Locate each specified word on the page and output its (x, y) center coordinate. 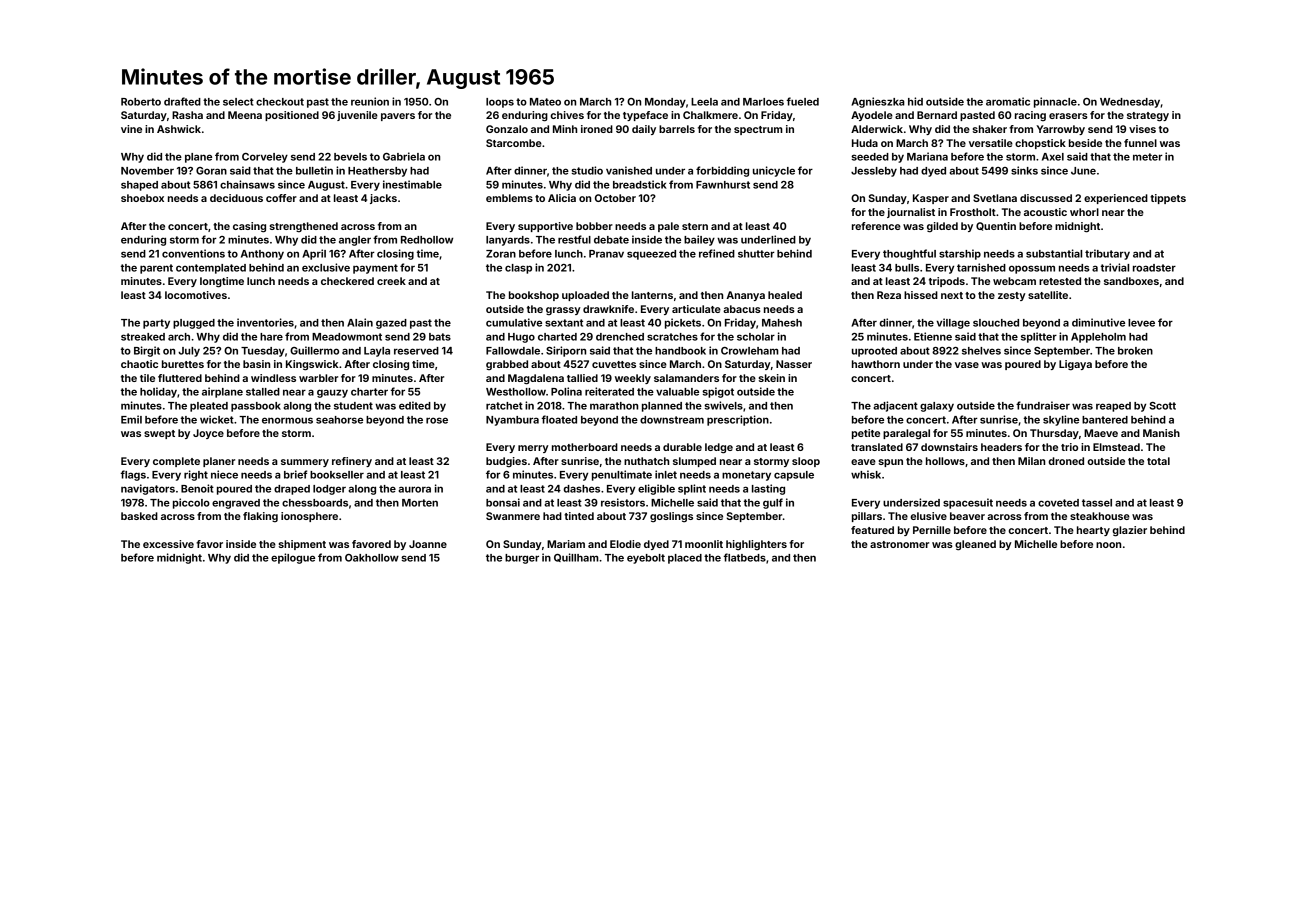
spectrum (758, 130)
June (1083, 171)
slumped (694, 462)
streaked (143, 337)
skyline (1061, 420)
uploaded (585, 296)
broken (1135, 351)
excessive (168, 544)
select (238, 102)
